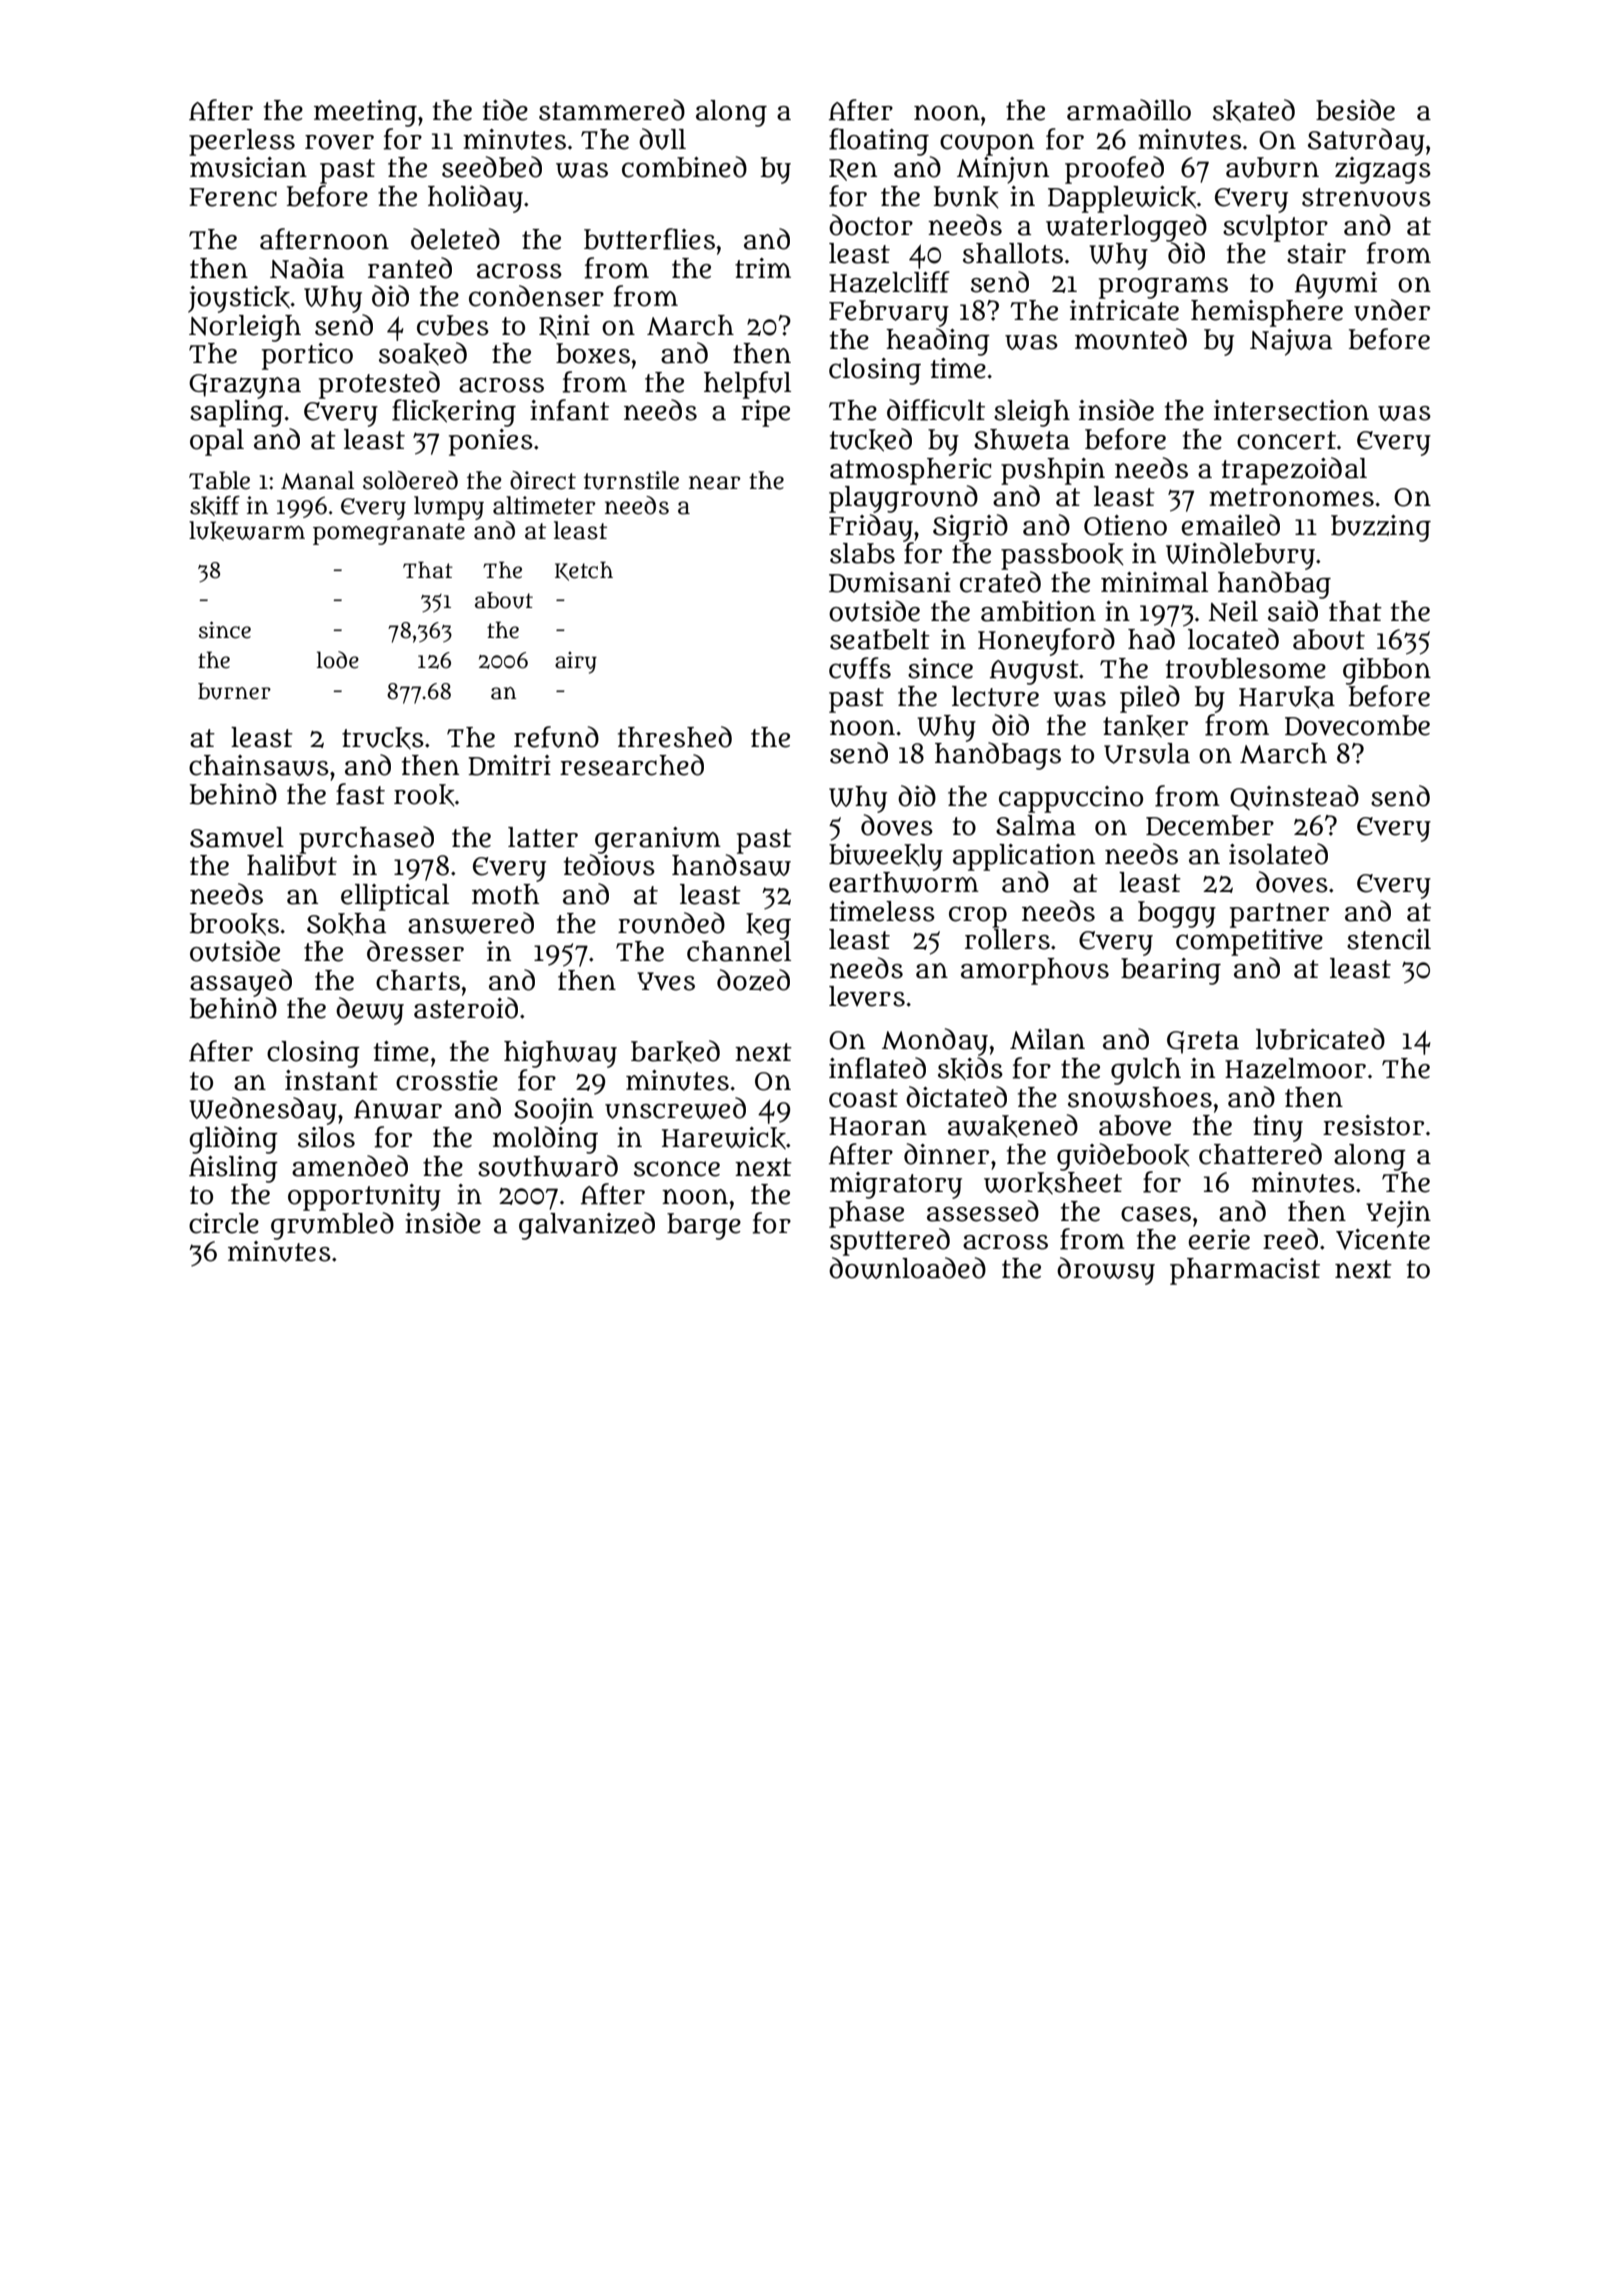  Describe the element at coordinates (704, 1226) in the document. I see `barge` at that location.
